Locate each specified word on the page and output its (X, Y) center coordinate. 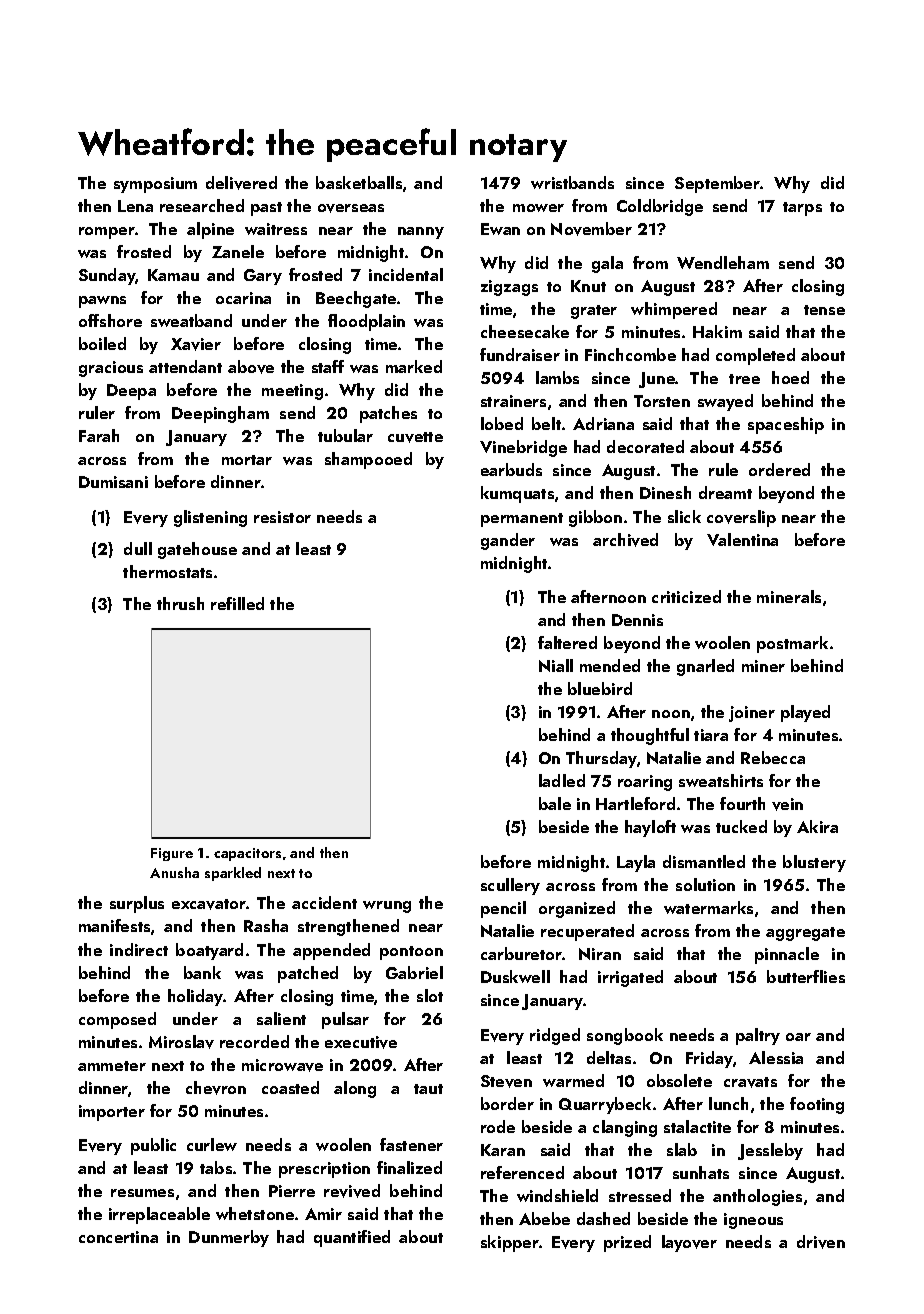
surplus (137, 904)
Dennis (637, 620)
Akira (817, 826)
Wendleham (723, 262)
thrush (180, 603)
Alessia (776, 1057)
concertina (118, 1237)
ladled (562, 780)
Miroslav (181, 1042)
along (355, 1089)
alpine (210, 230)
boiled (102, 343)
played (805, 713)
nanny (421, 233)
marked (414, 366)
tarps (802, 209)
